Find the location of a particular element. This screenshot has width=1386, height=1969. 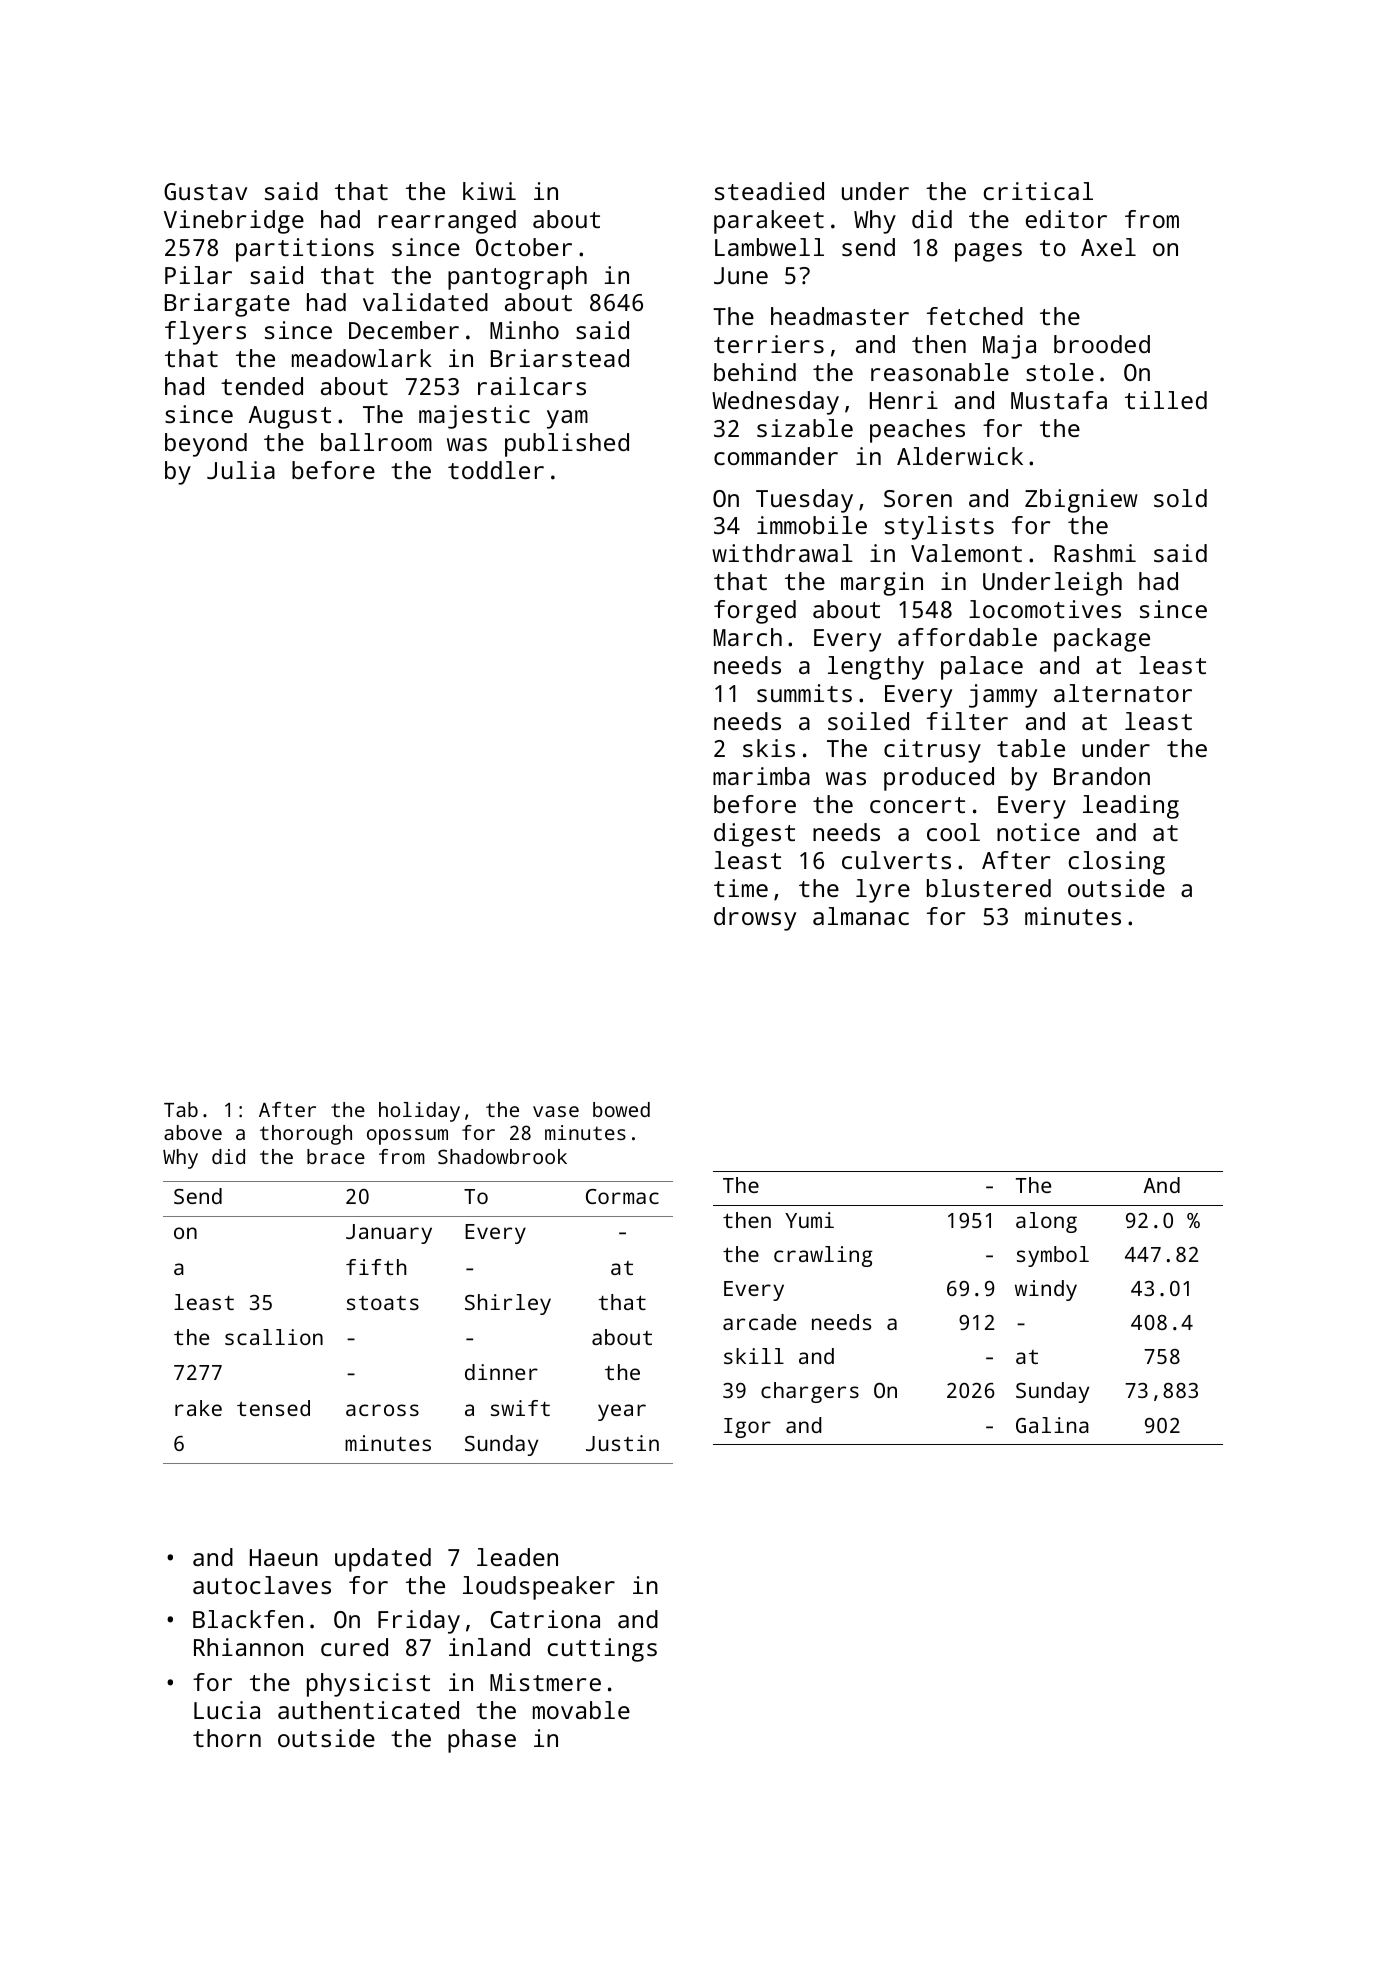

almanac is located at coordinates (861, 916).
